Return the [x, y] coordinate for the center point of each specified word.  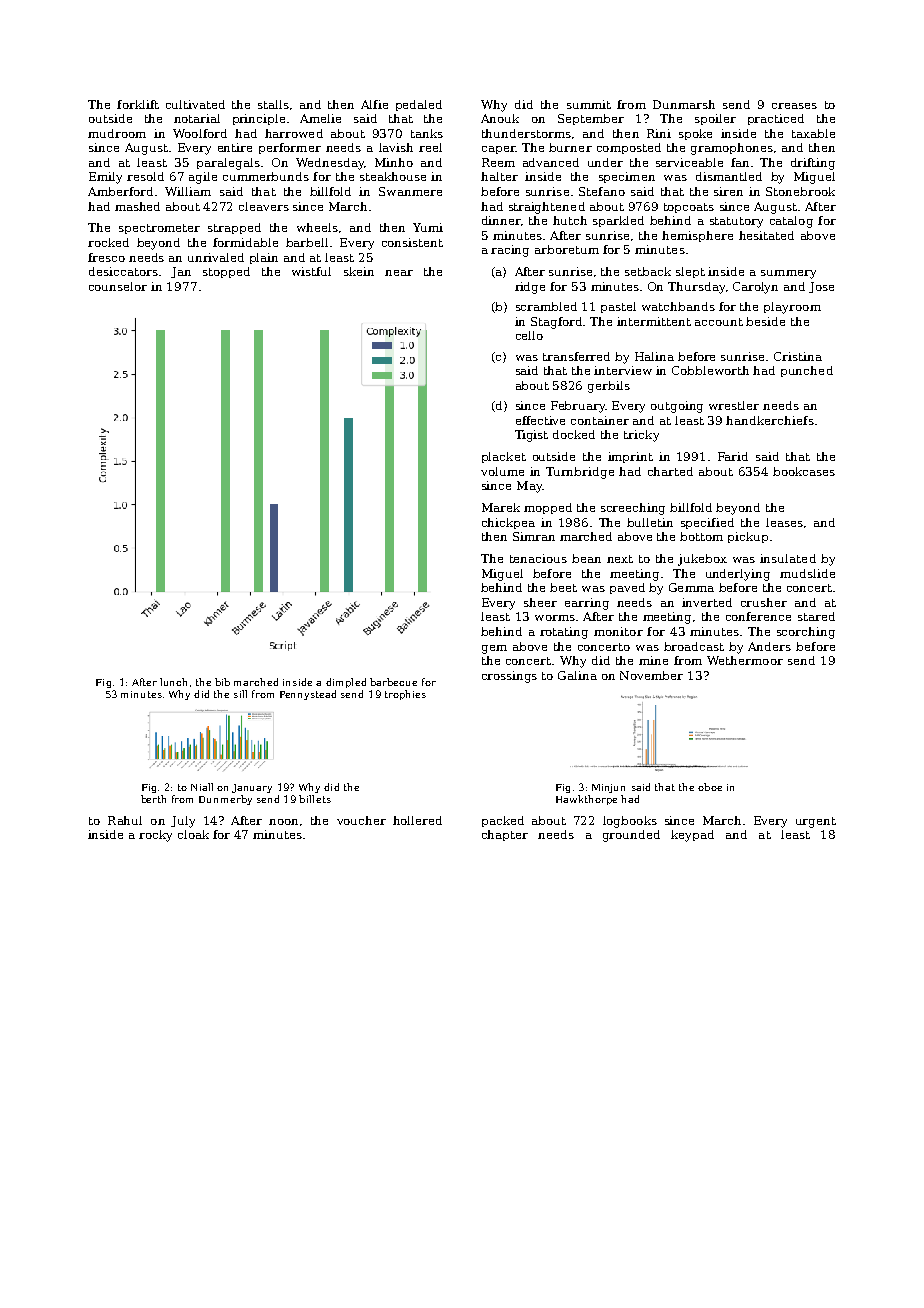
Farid [733, 456]
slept [690, 272]
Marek [501, 507]
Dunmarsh [684, 104]
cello [529, 335]
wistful [311, 271]
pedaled [419, 105]
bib [222, 682]
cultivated [195, 104]
